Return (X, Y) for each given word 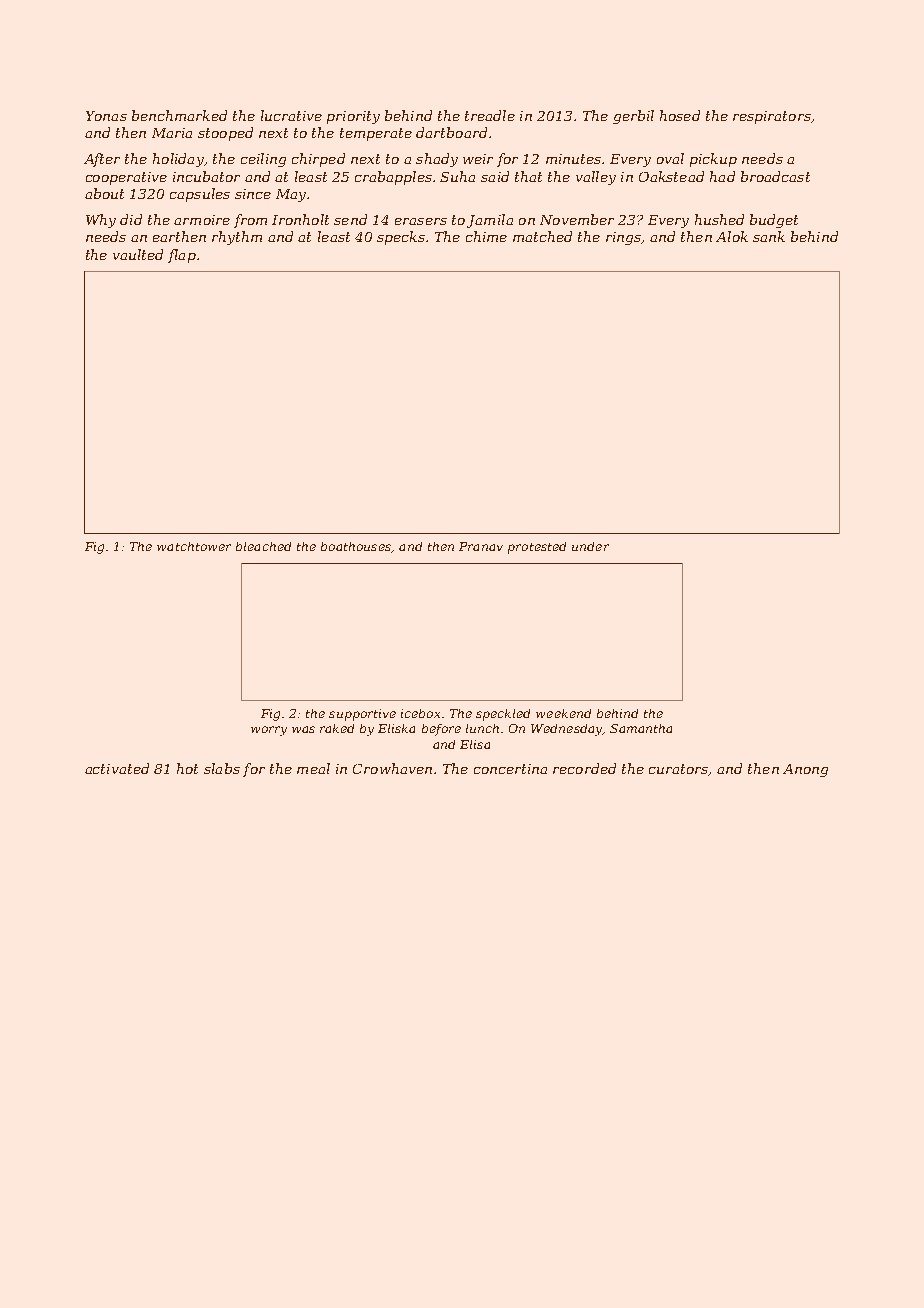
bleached (263, 546)
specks (401, 238)
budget (774, 221)
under (590, 546)
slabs (222, 768)
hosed (680, 115)
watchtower (194, 546)
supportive (362, 715)
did (131, 219)
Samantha (641, 728)
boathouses (356, 546)
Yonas (106, 116)
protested (537, 548)
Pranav (481, 546)
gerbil (633, 117)
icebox (420, 713)
